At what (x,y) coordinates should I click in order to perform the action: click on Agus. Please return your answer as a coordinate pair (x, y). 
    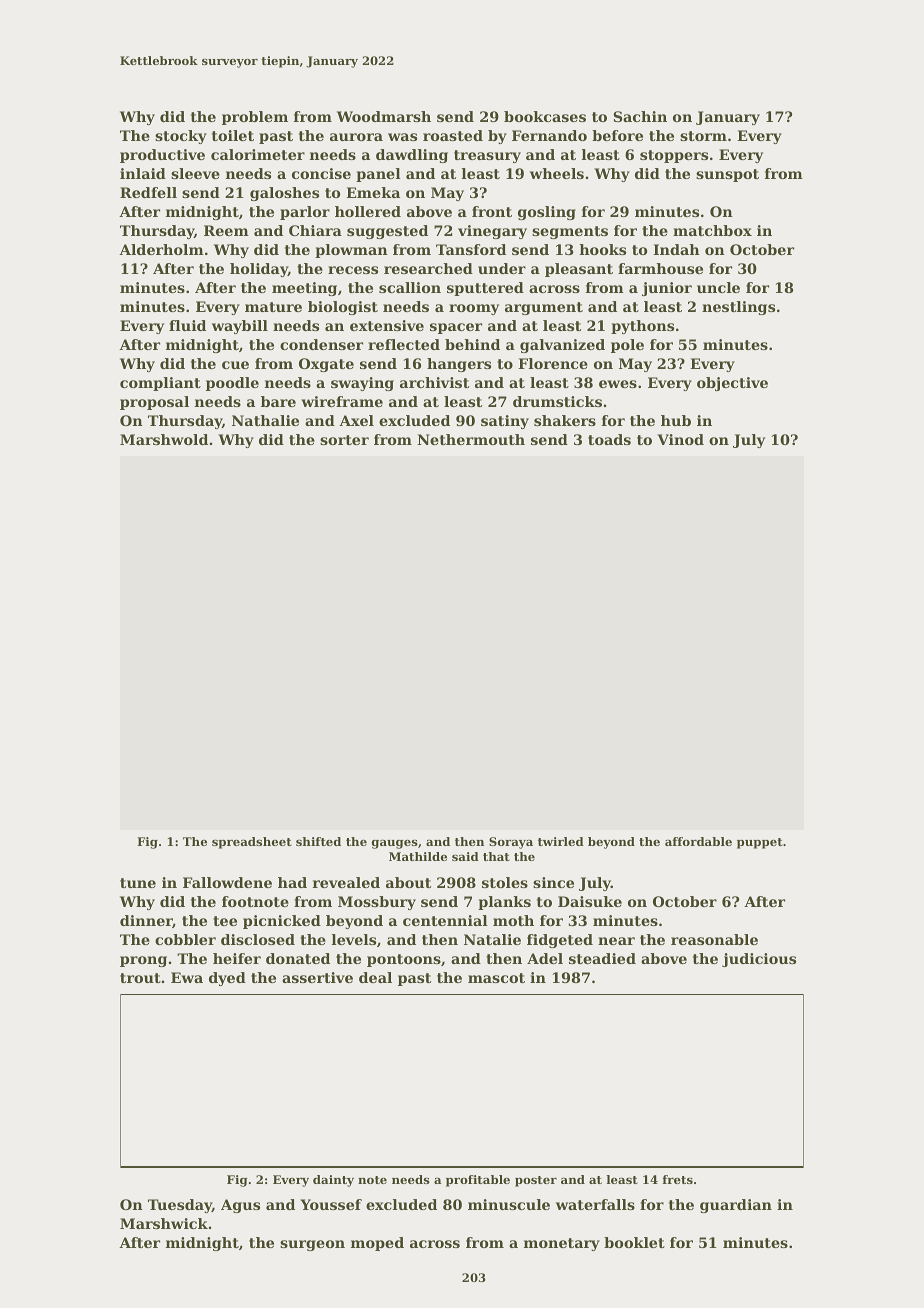
    Looking at the image, I should click on (240, 1206).
